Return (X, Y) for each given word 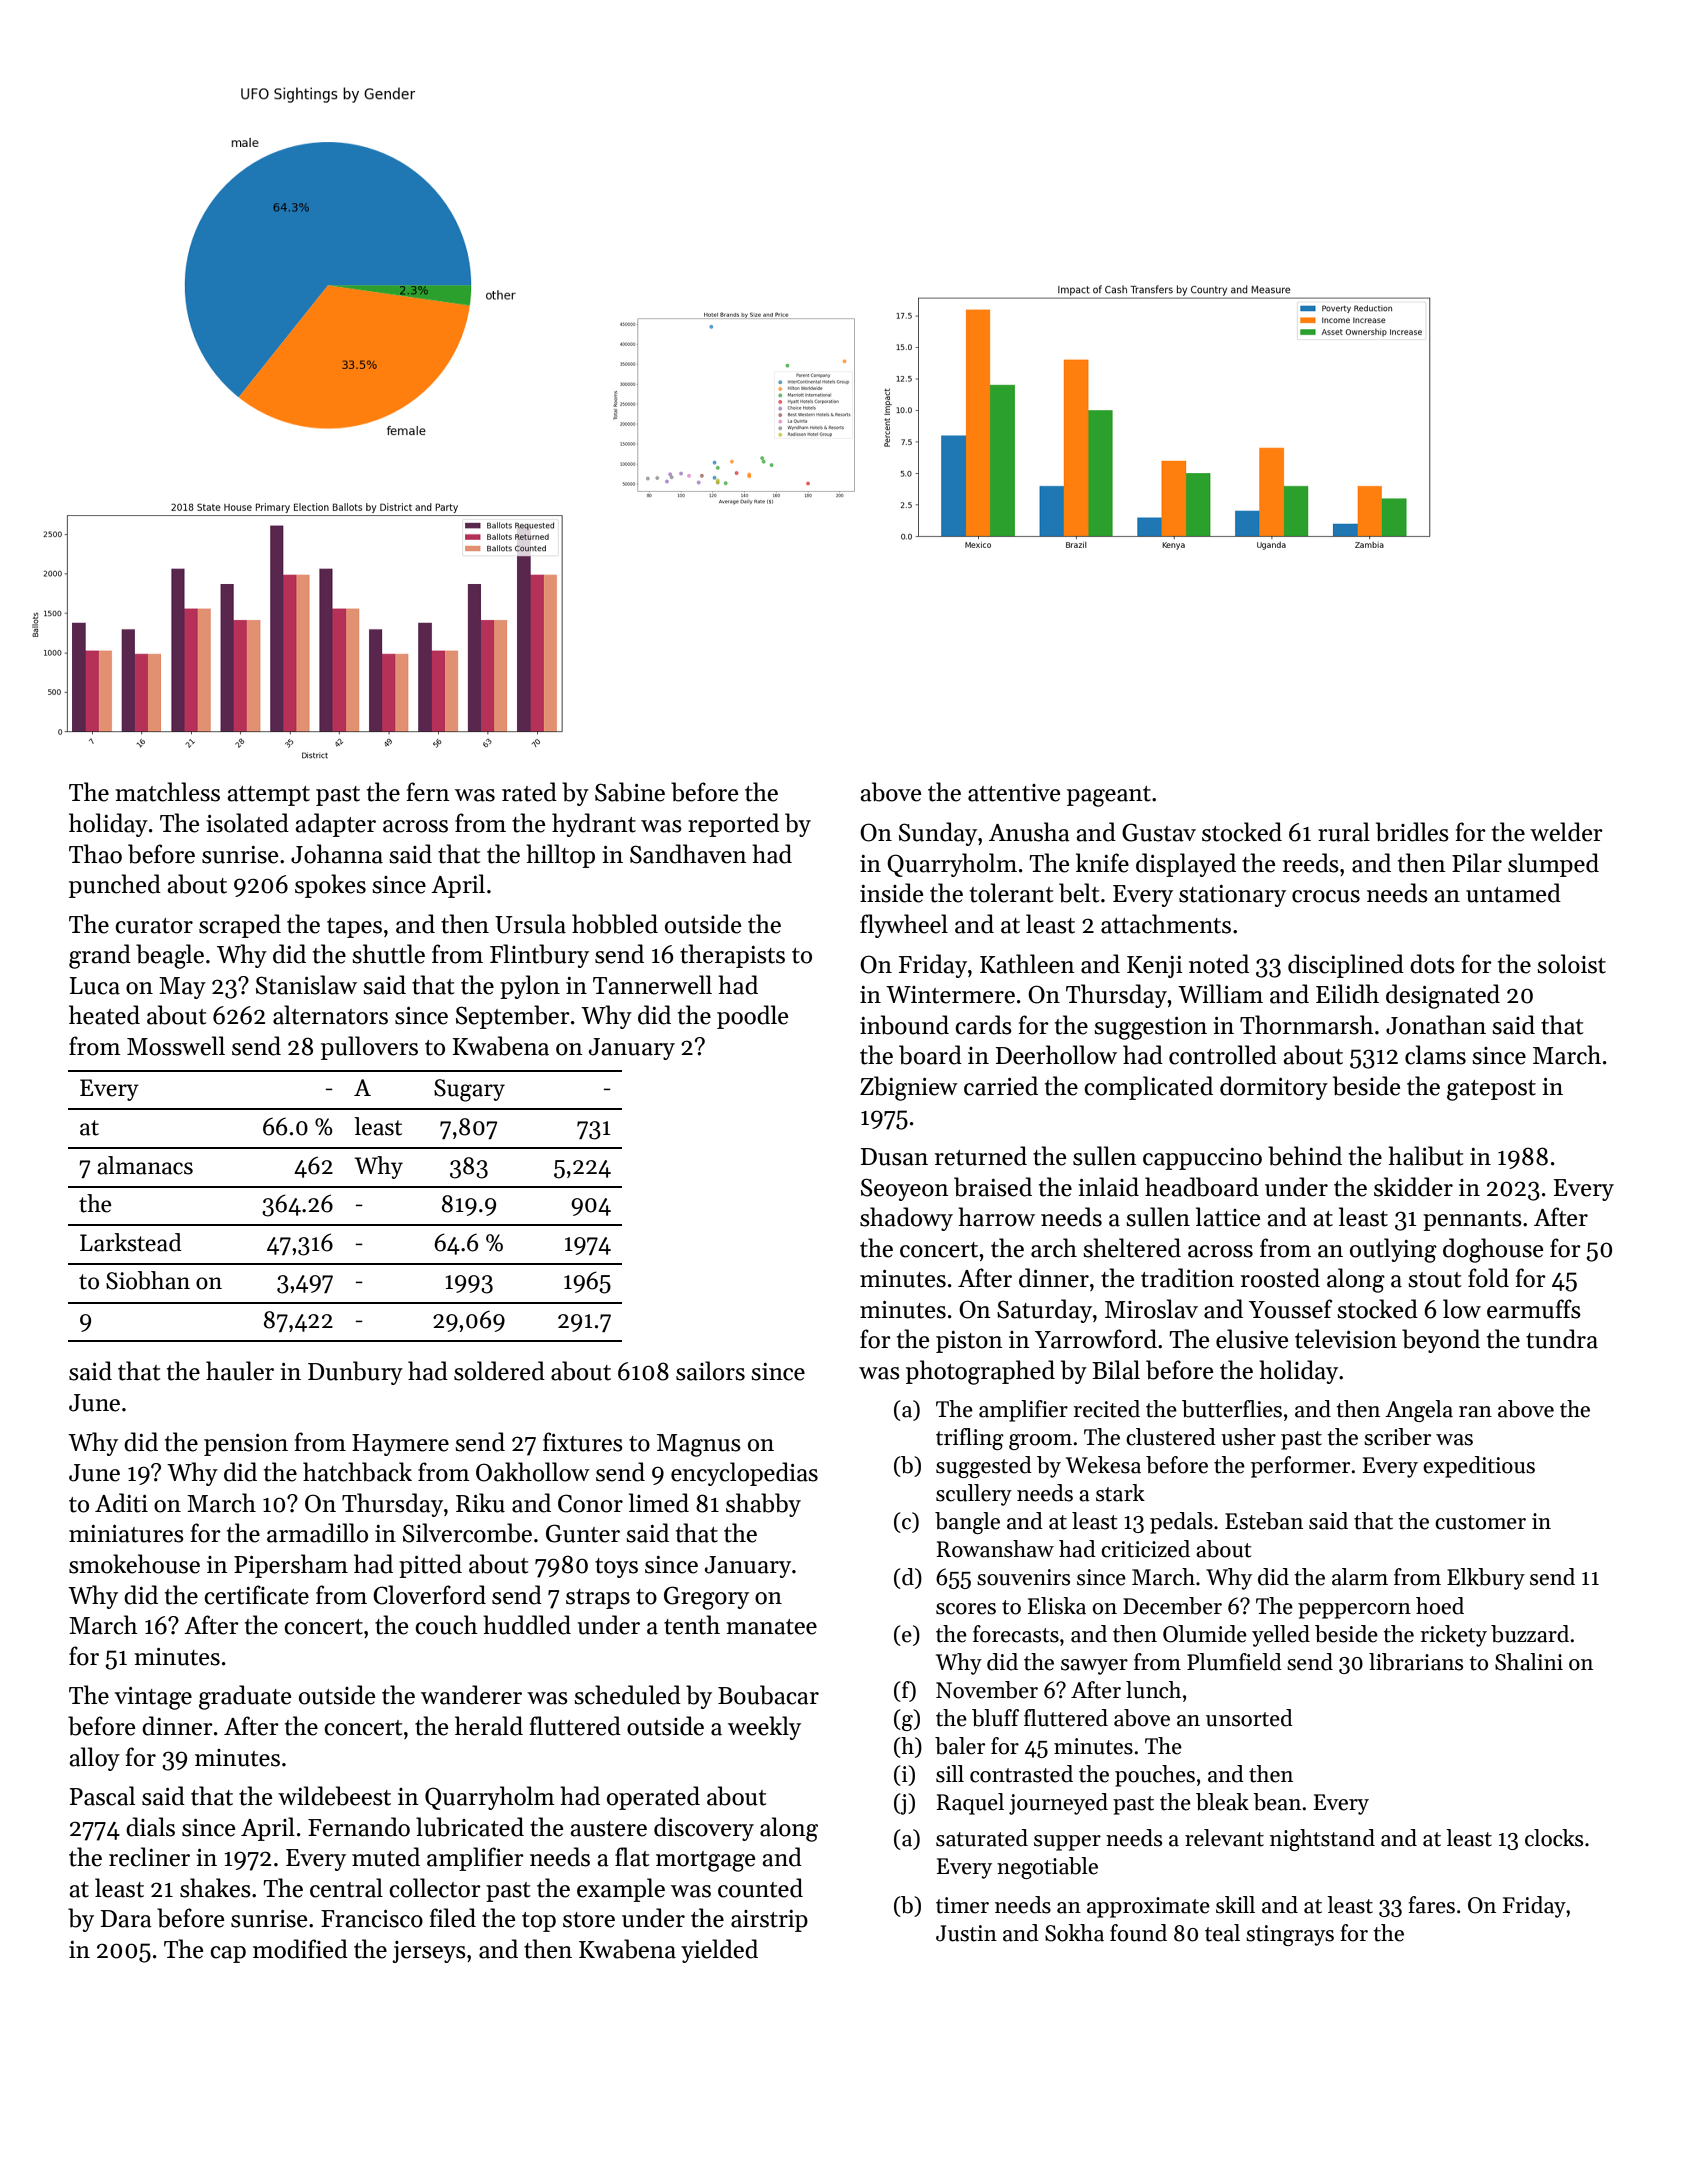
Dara (126, 1919)
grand (100, 956)
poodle (752, 1017)
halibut (1425, 1156)
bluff (995, 1718)
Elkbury (1486, 1579)
